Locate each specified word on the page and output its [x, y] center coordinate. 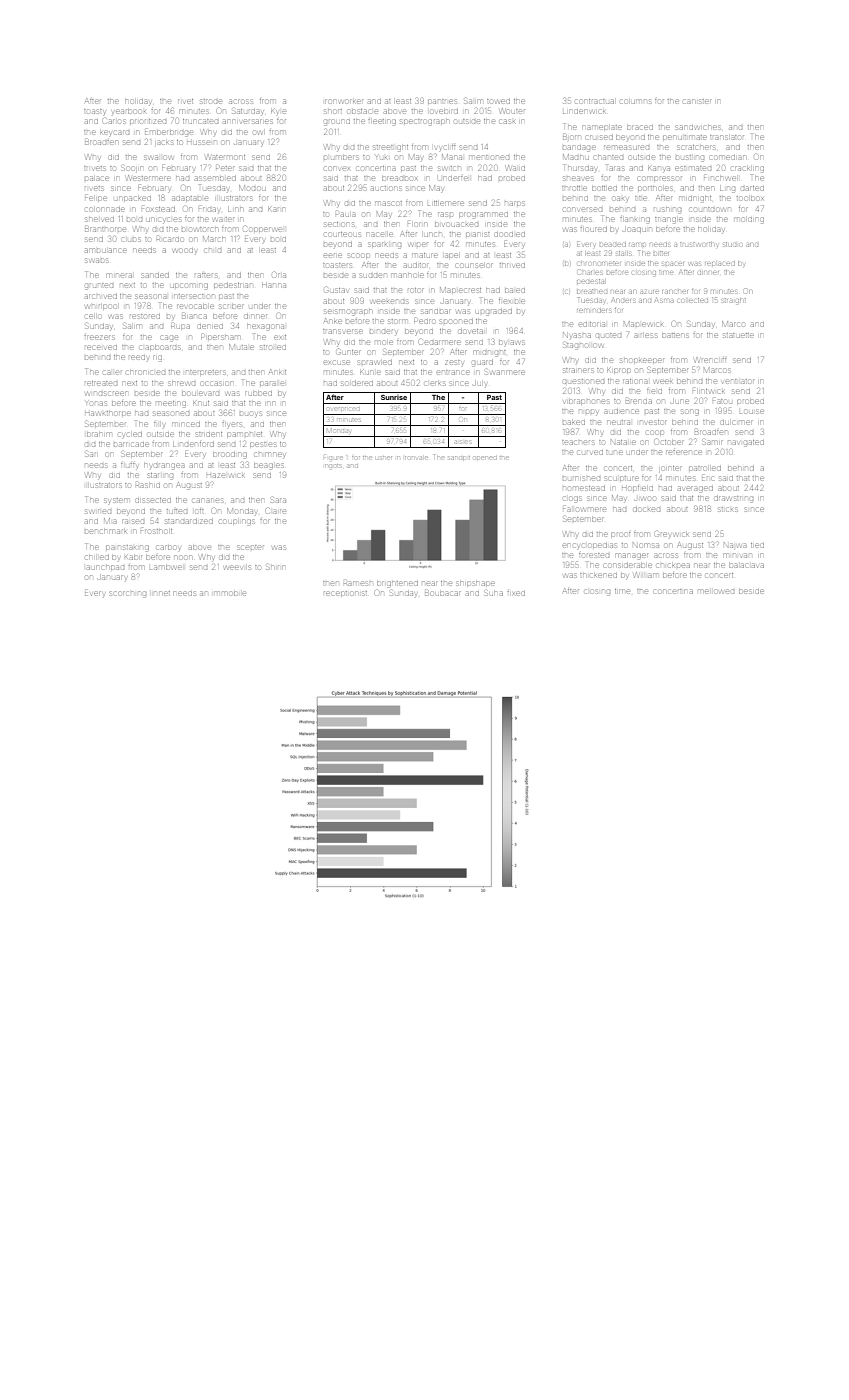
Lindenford [193, 444]
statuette [738, 335]
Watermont [225, 157]
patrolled [705, 468]
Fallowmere [584, 509]
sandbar [436, 311]
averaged [695, 489]
